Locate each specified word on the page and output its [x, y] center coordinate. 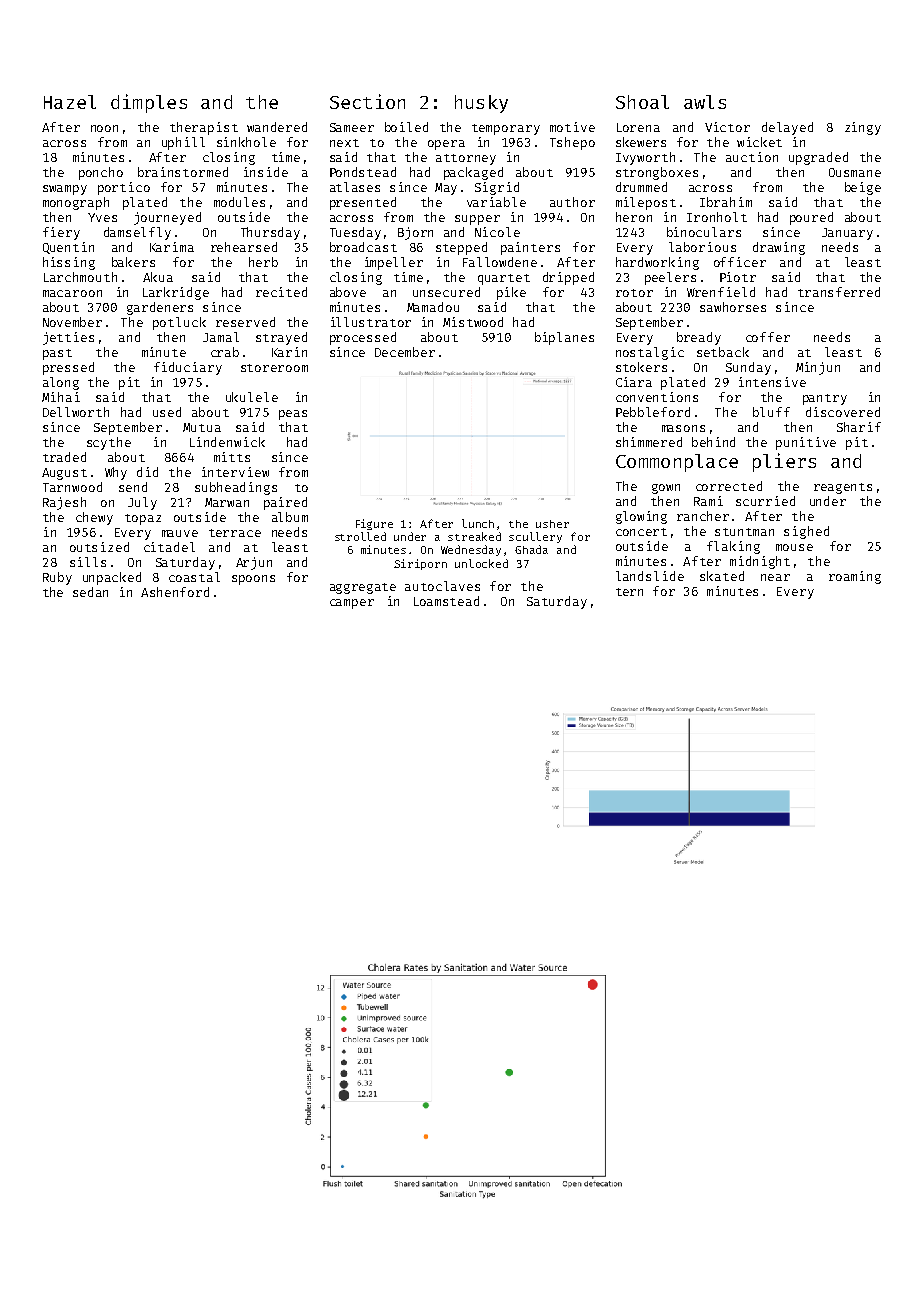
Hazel [70, 102]
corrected [729, 486]
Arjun [254, 563]
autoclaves [442, 586]
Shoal [642, 102]
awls [705, 102]
